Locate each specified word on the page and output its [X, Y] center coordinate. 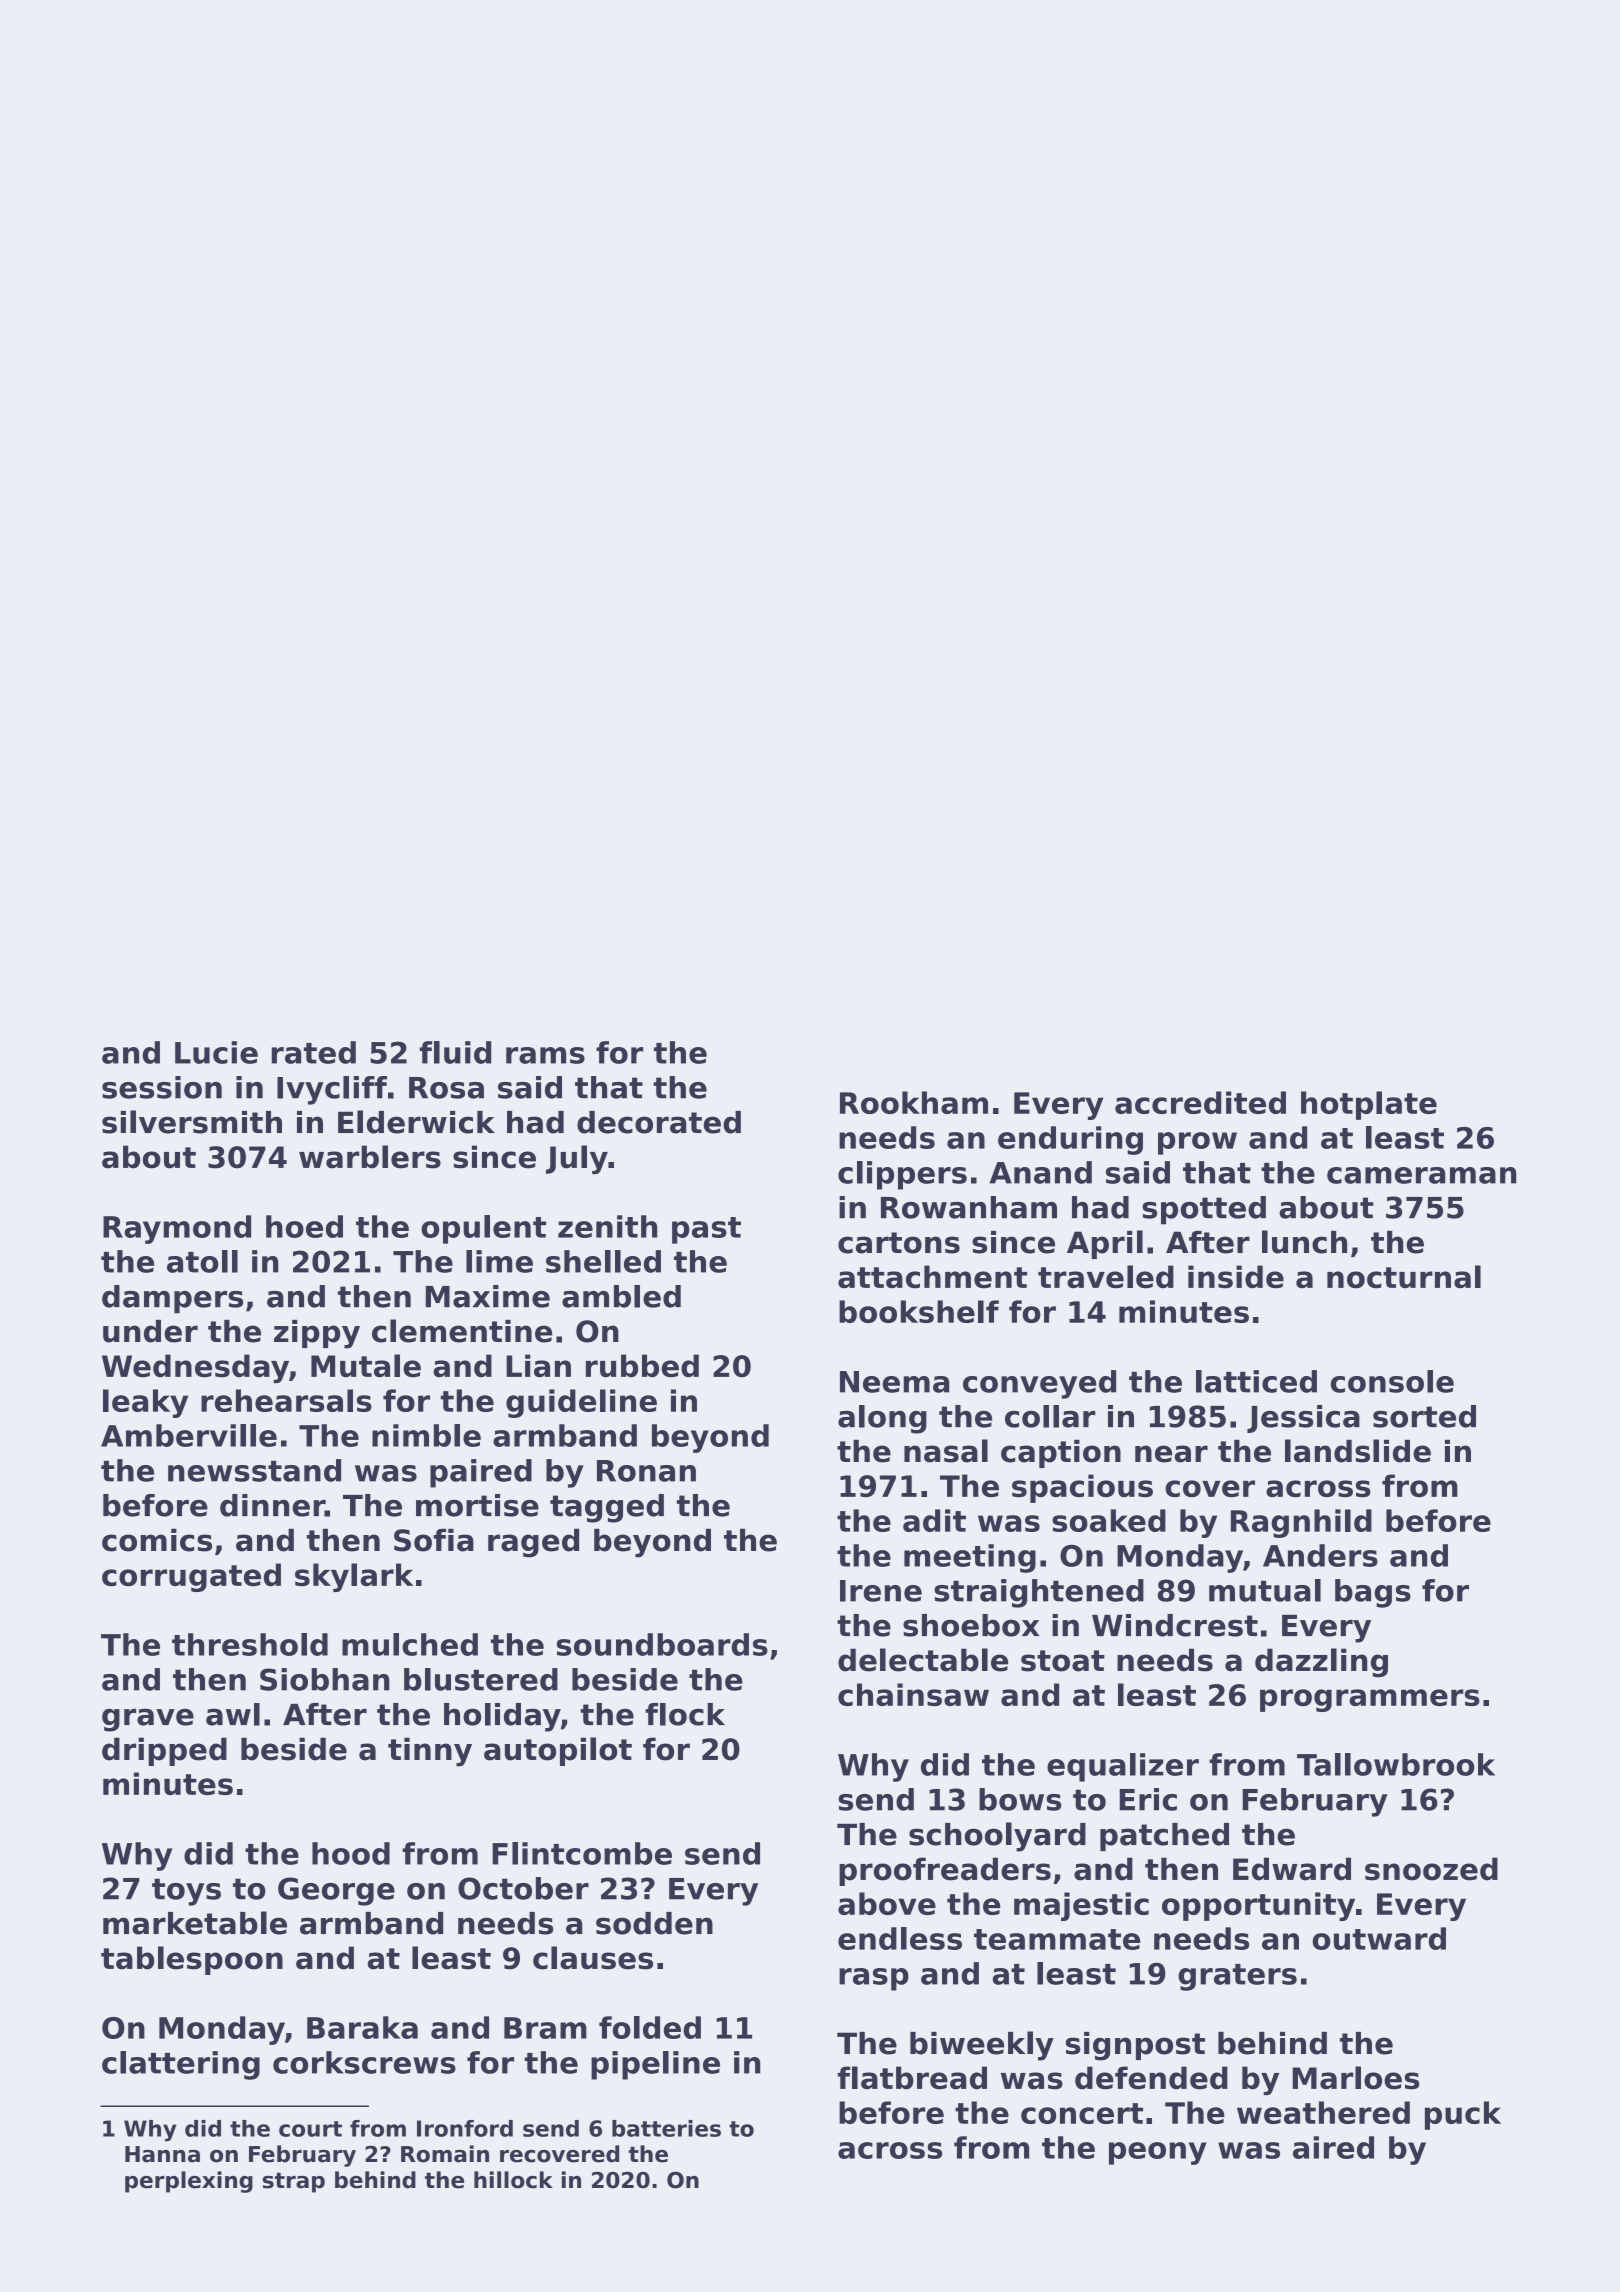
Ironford [465, 2128]
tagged [607, 1508]
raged [533, 1543]
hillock [513, 2180]
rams [545, 1055]
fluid [455, 1052]
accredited [1200, 1102]
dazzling [1321, 1663]
